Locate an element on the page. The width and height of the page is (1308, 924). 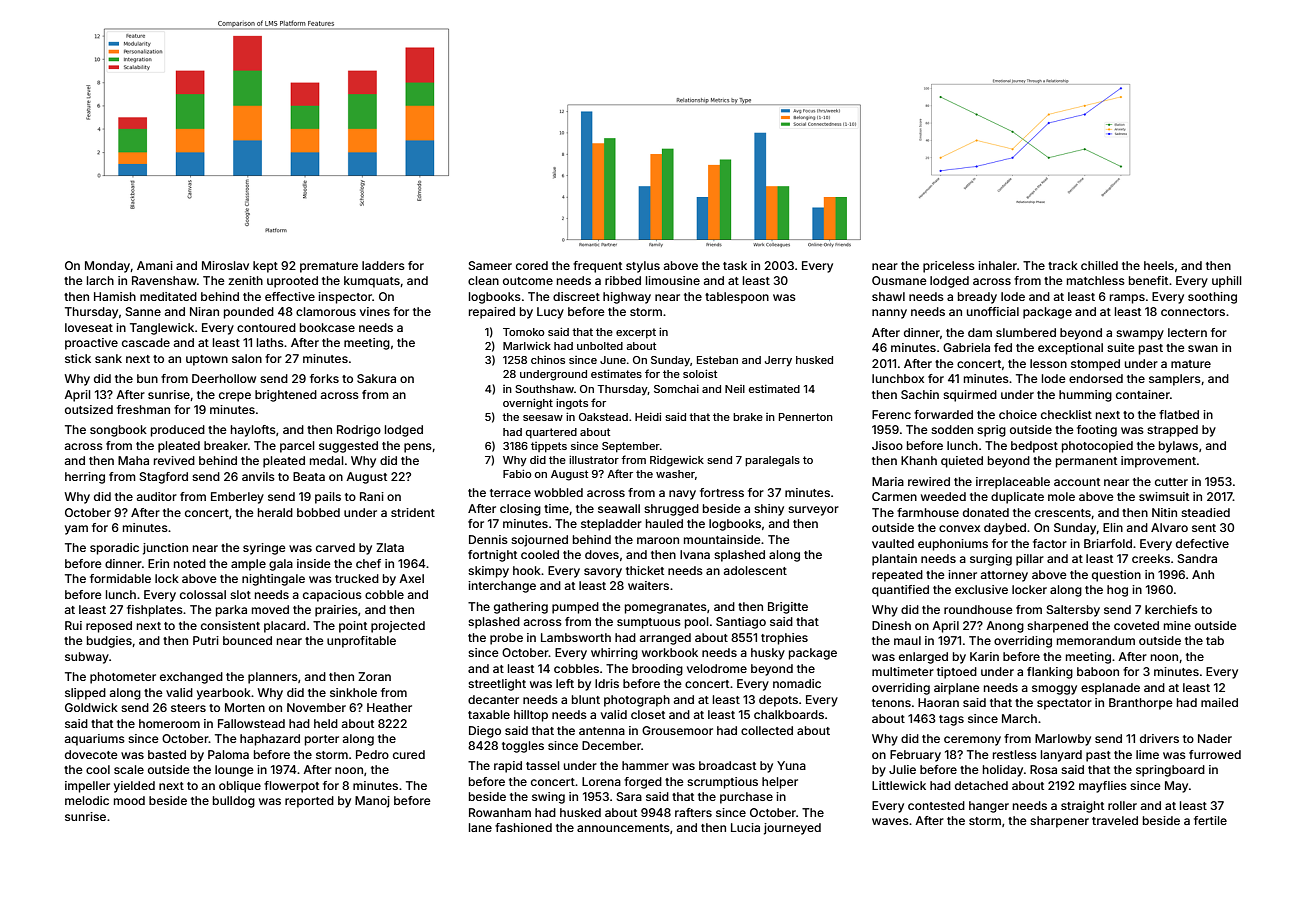
forks is located at coordinates (324, 378).
